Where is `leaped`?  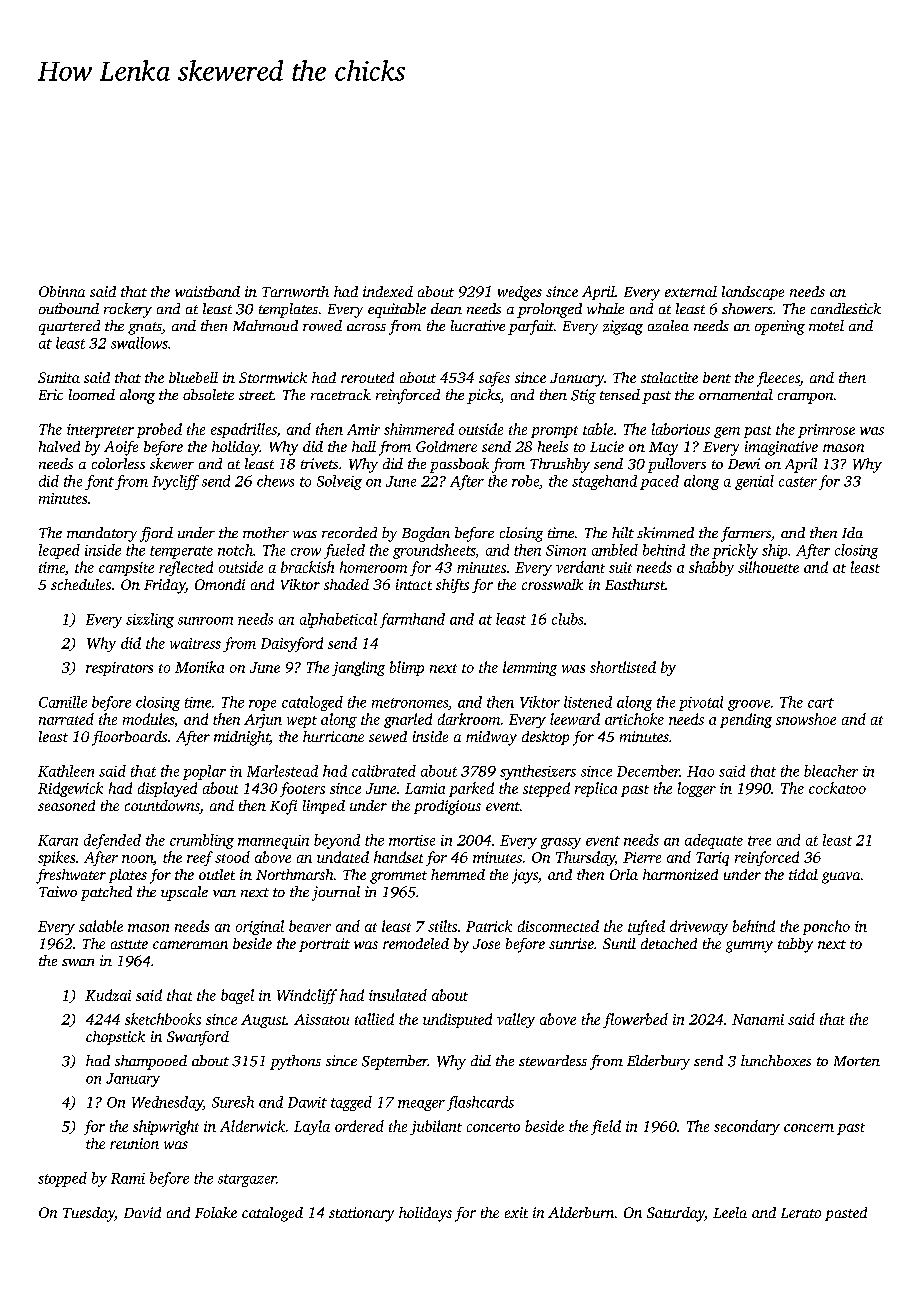 leaped is located at coordinates (59, 551).
